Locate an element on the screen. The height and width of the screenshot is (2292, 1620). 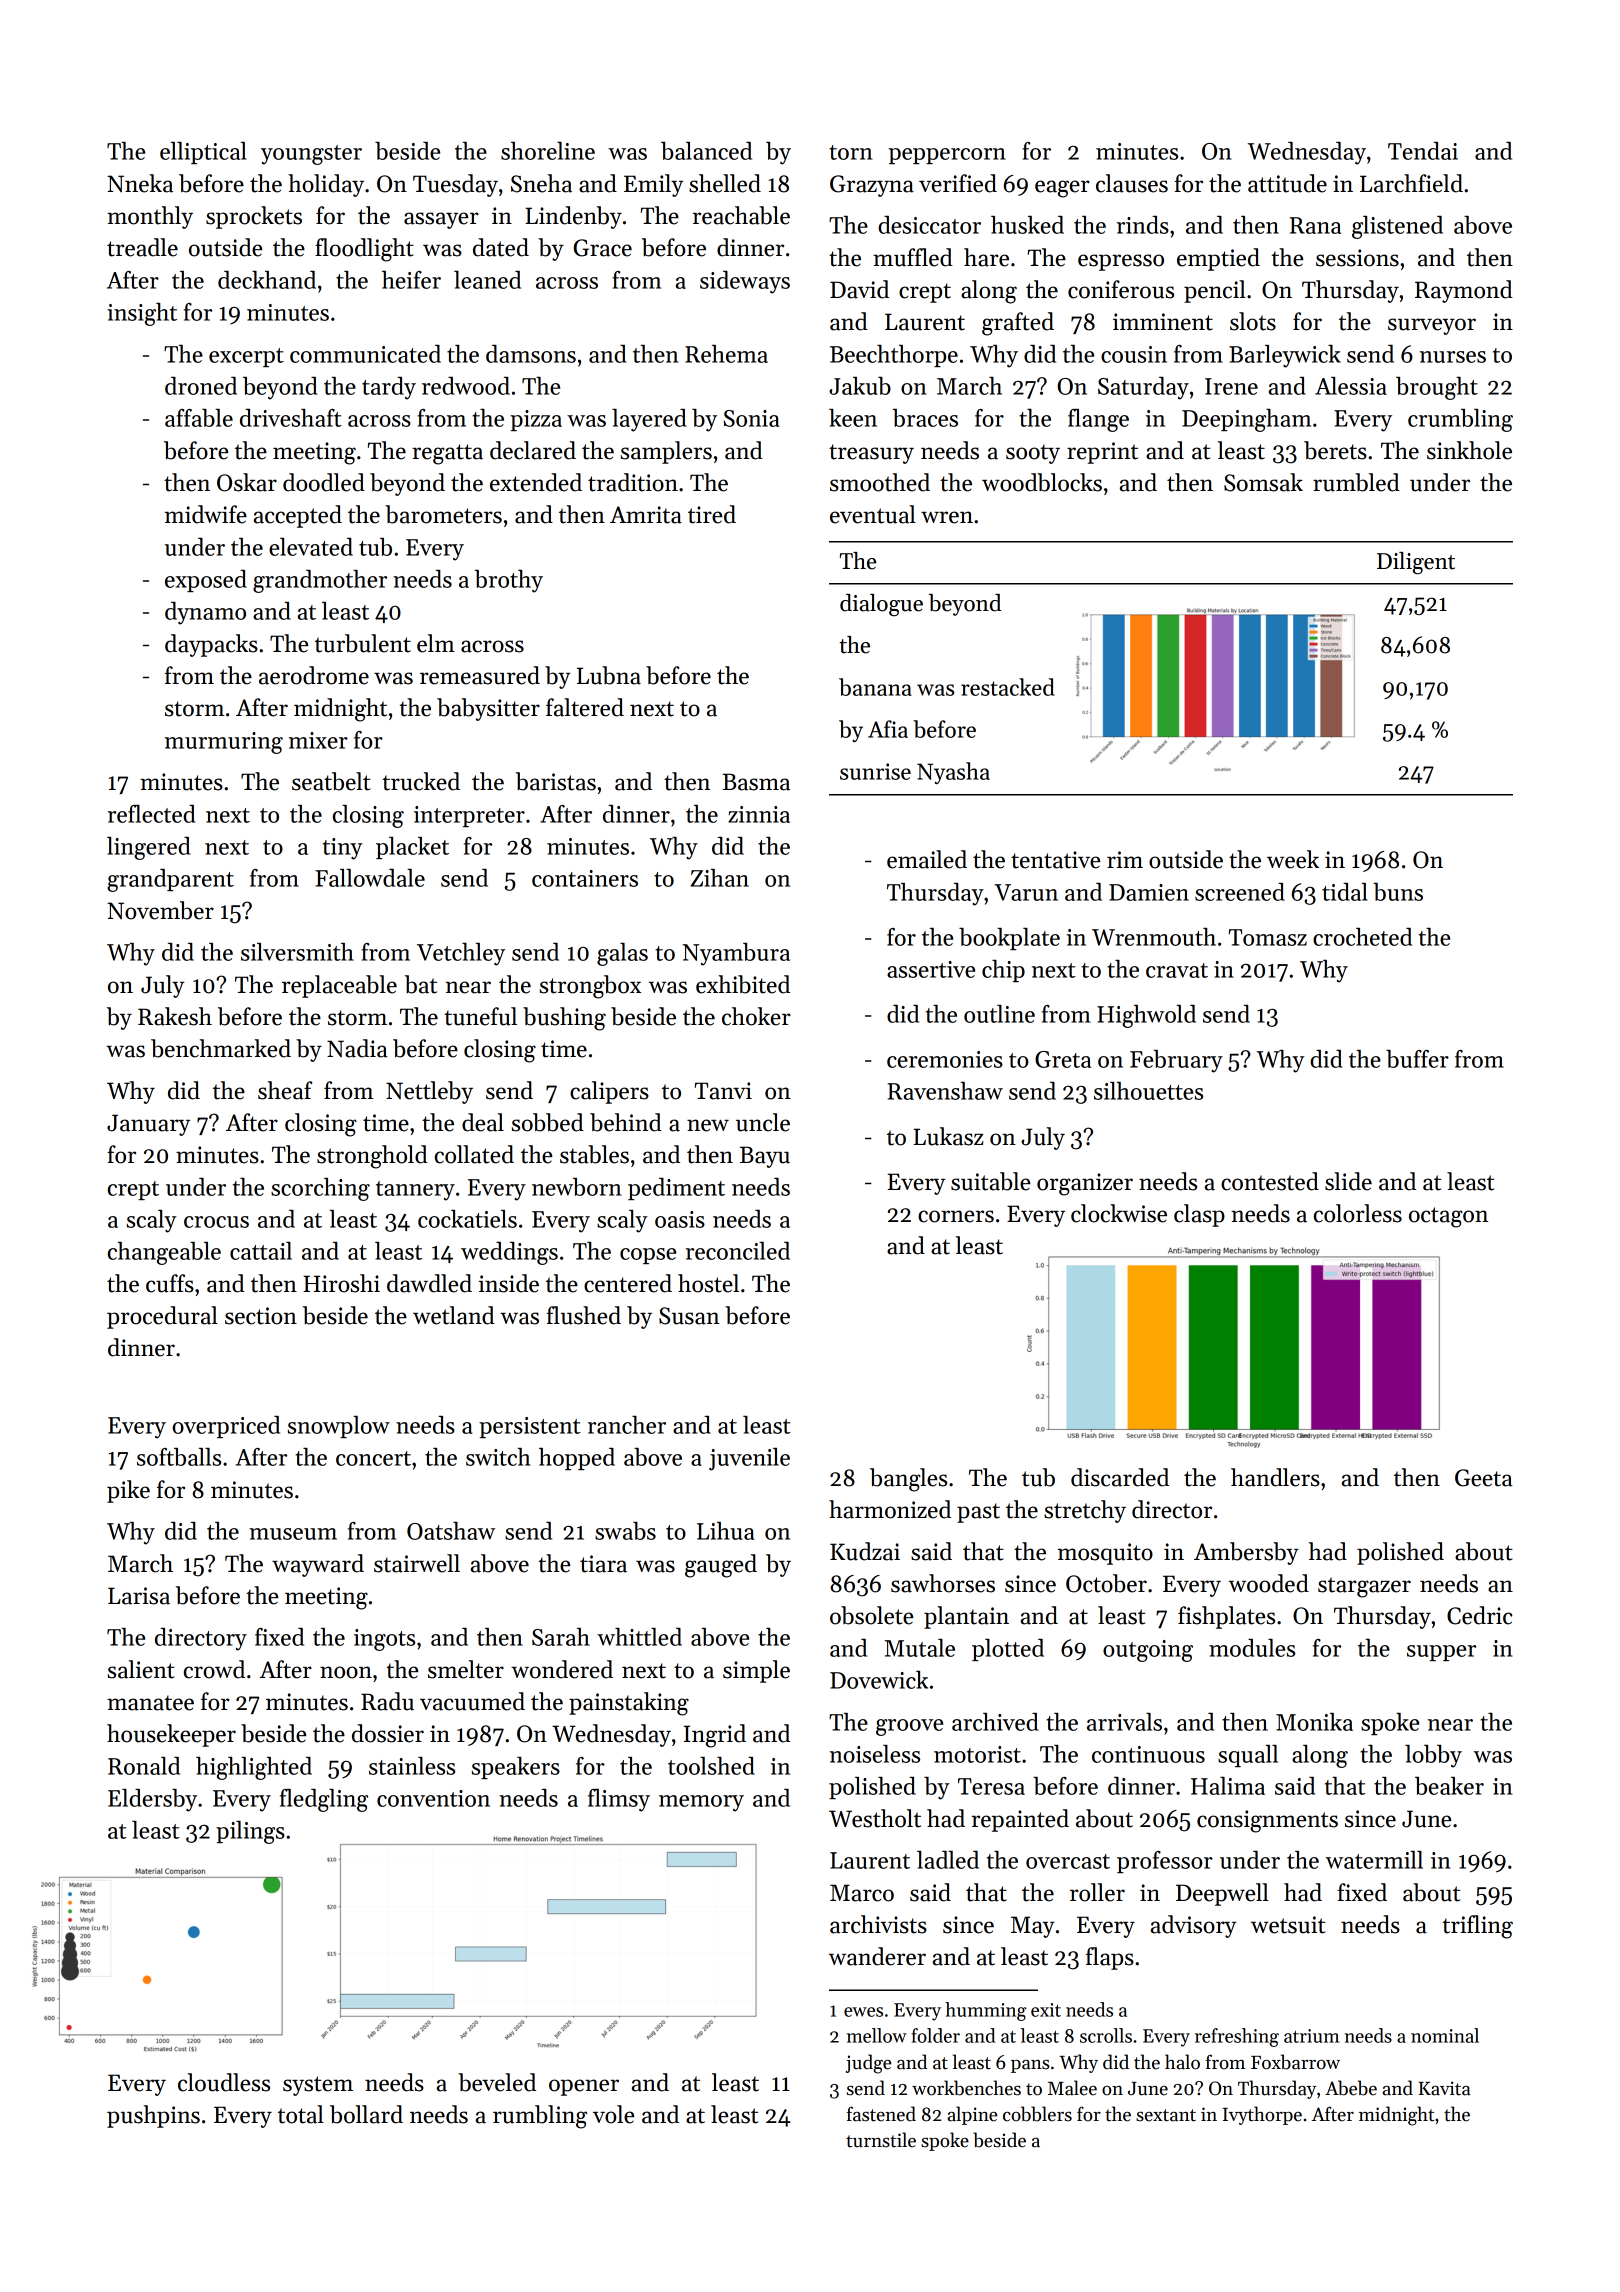
Susan is located at coordinates (689, 1316).
